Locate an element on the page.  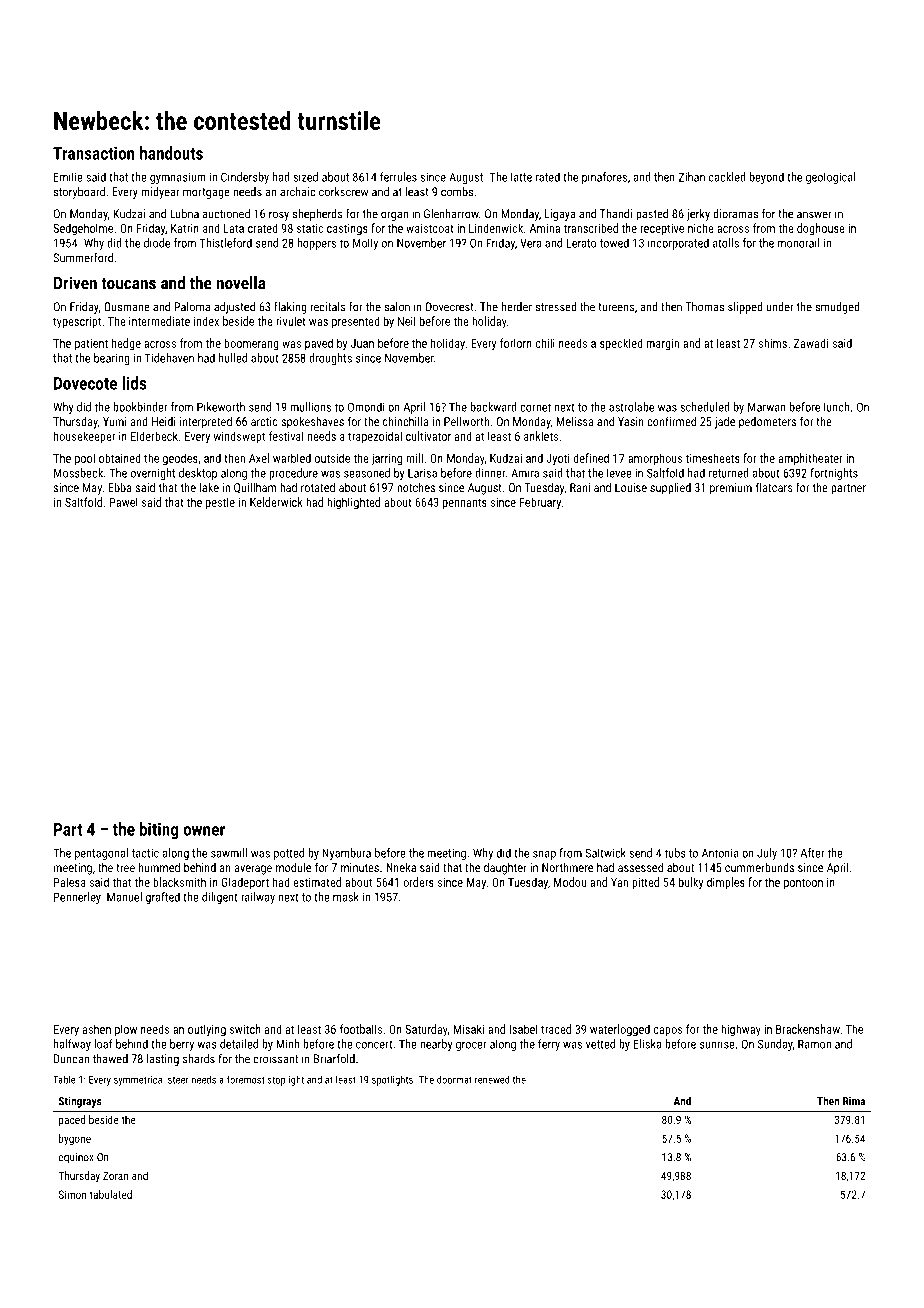
spotlights is located at coordinates (392, 1080).
